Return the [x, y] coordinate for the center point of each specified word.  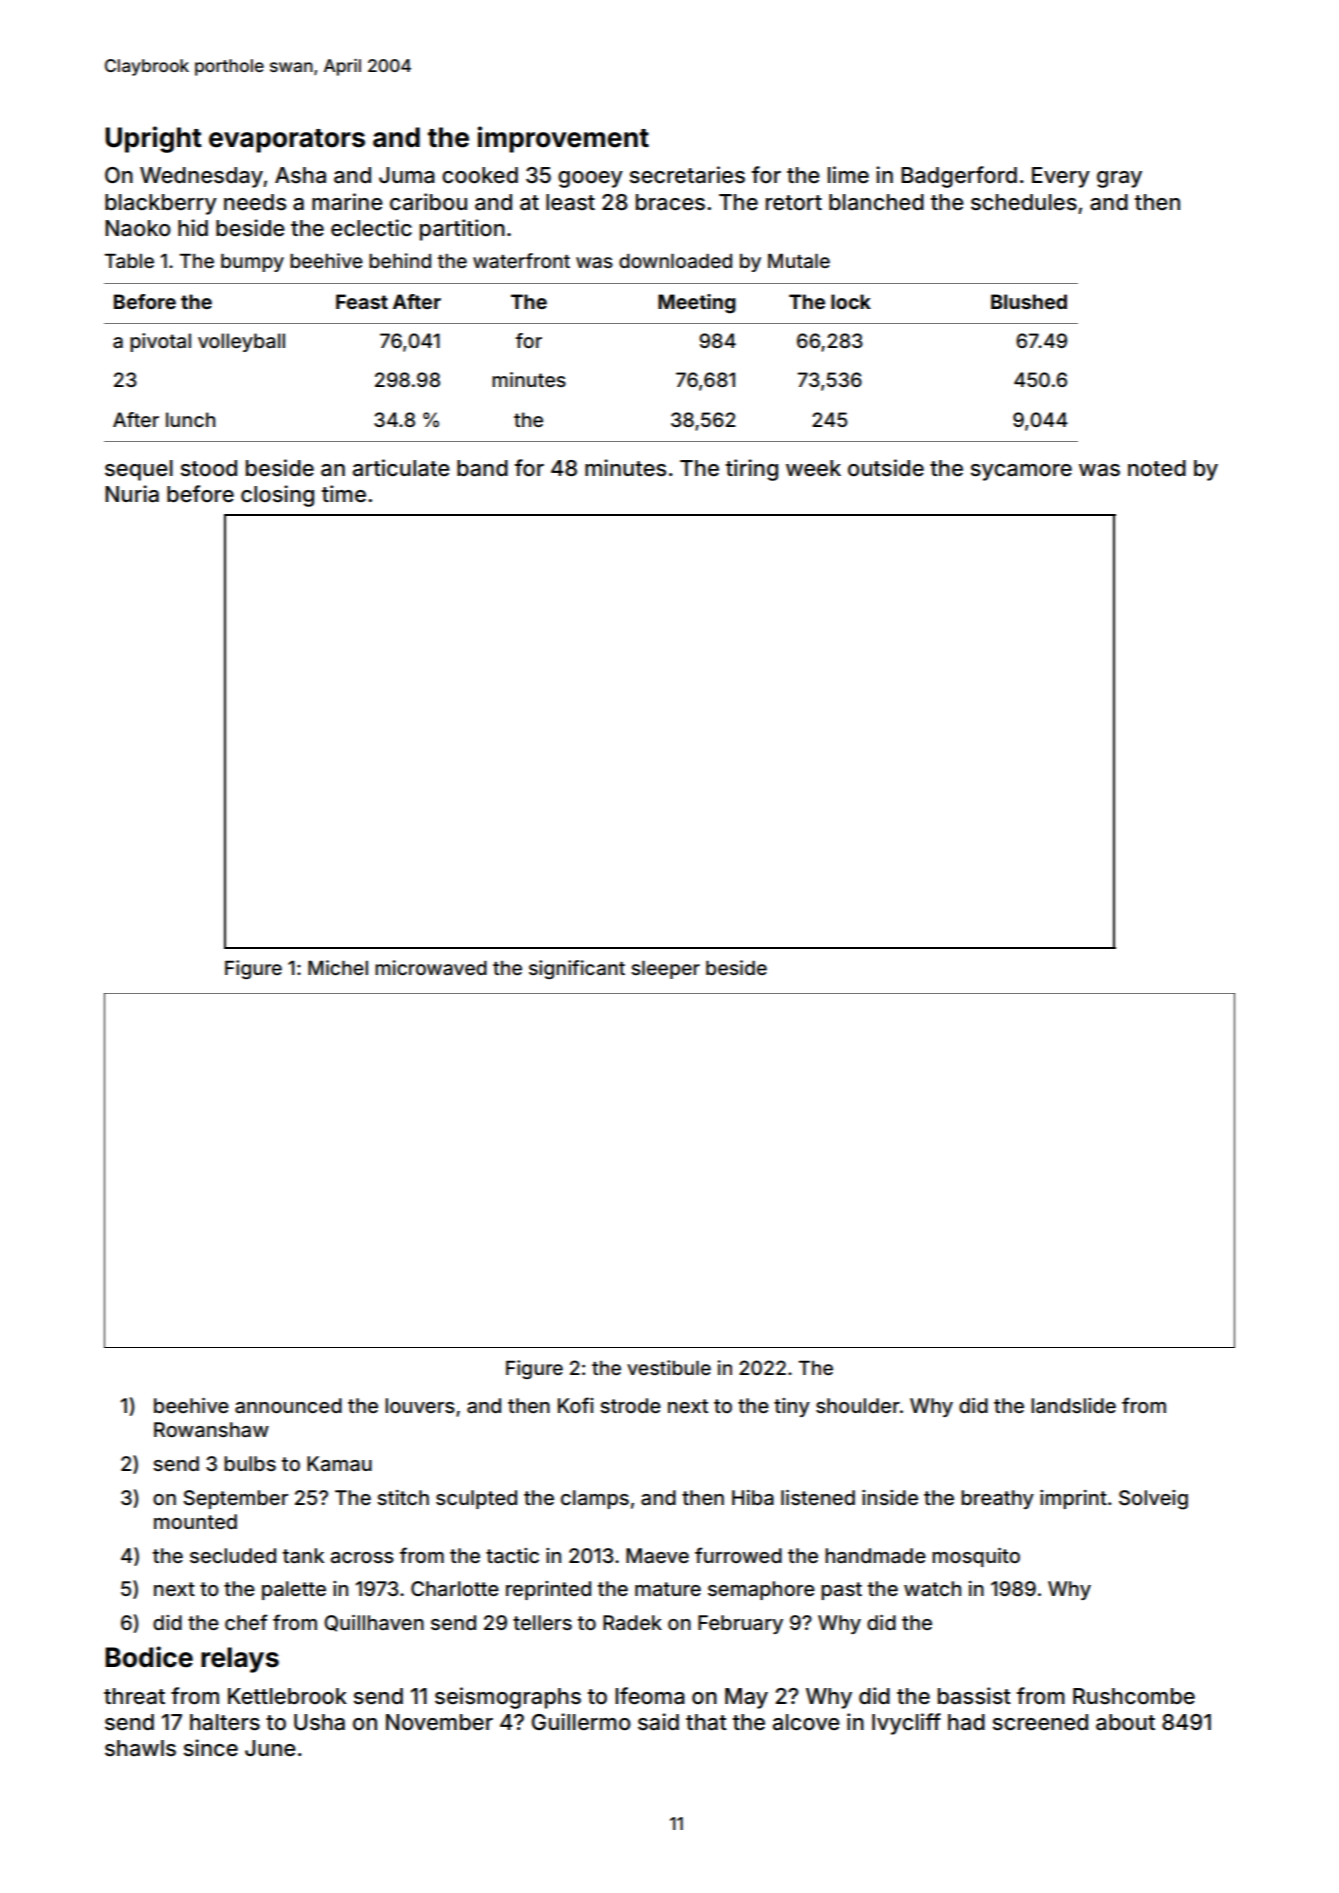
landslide [1073, 1405]
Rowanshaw [211, 1429]
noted [1157, 468]
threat [134, 1696]
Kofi [575, 1405]
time [344, 494]
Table [129, 261]
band [482, 468]
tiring [752, 470]
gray [1119, 179]
